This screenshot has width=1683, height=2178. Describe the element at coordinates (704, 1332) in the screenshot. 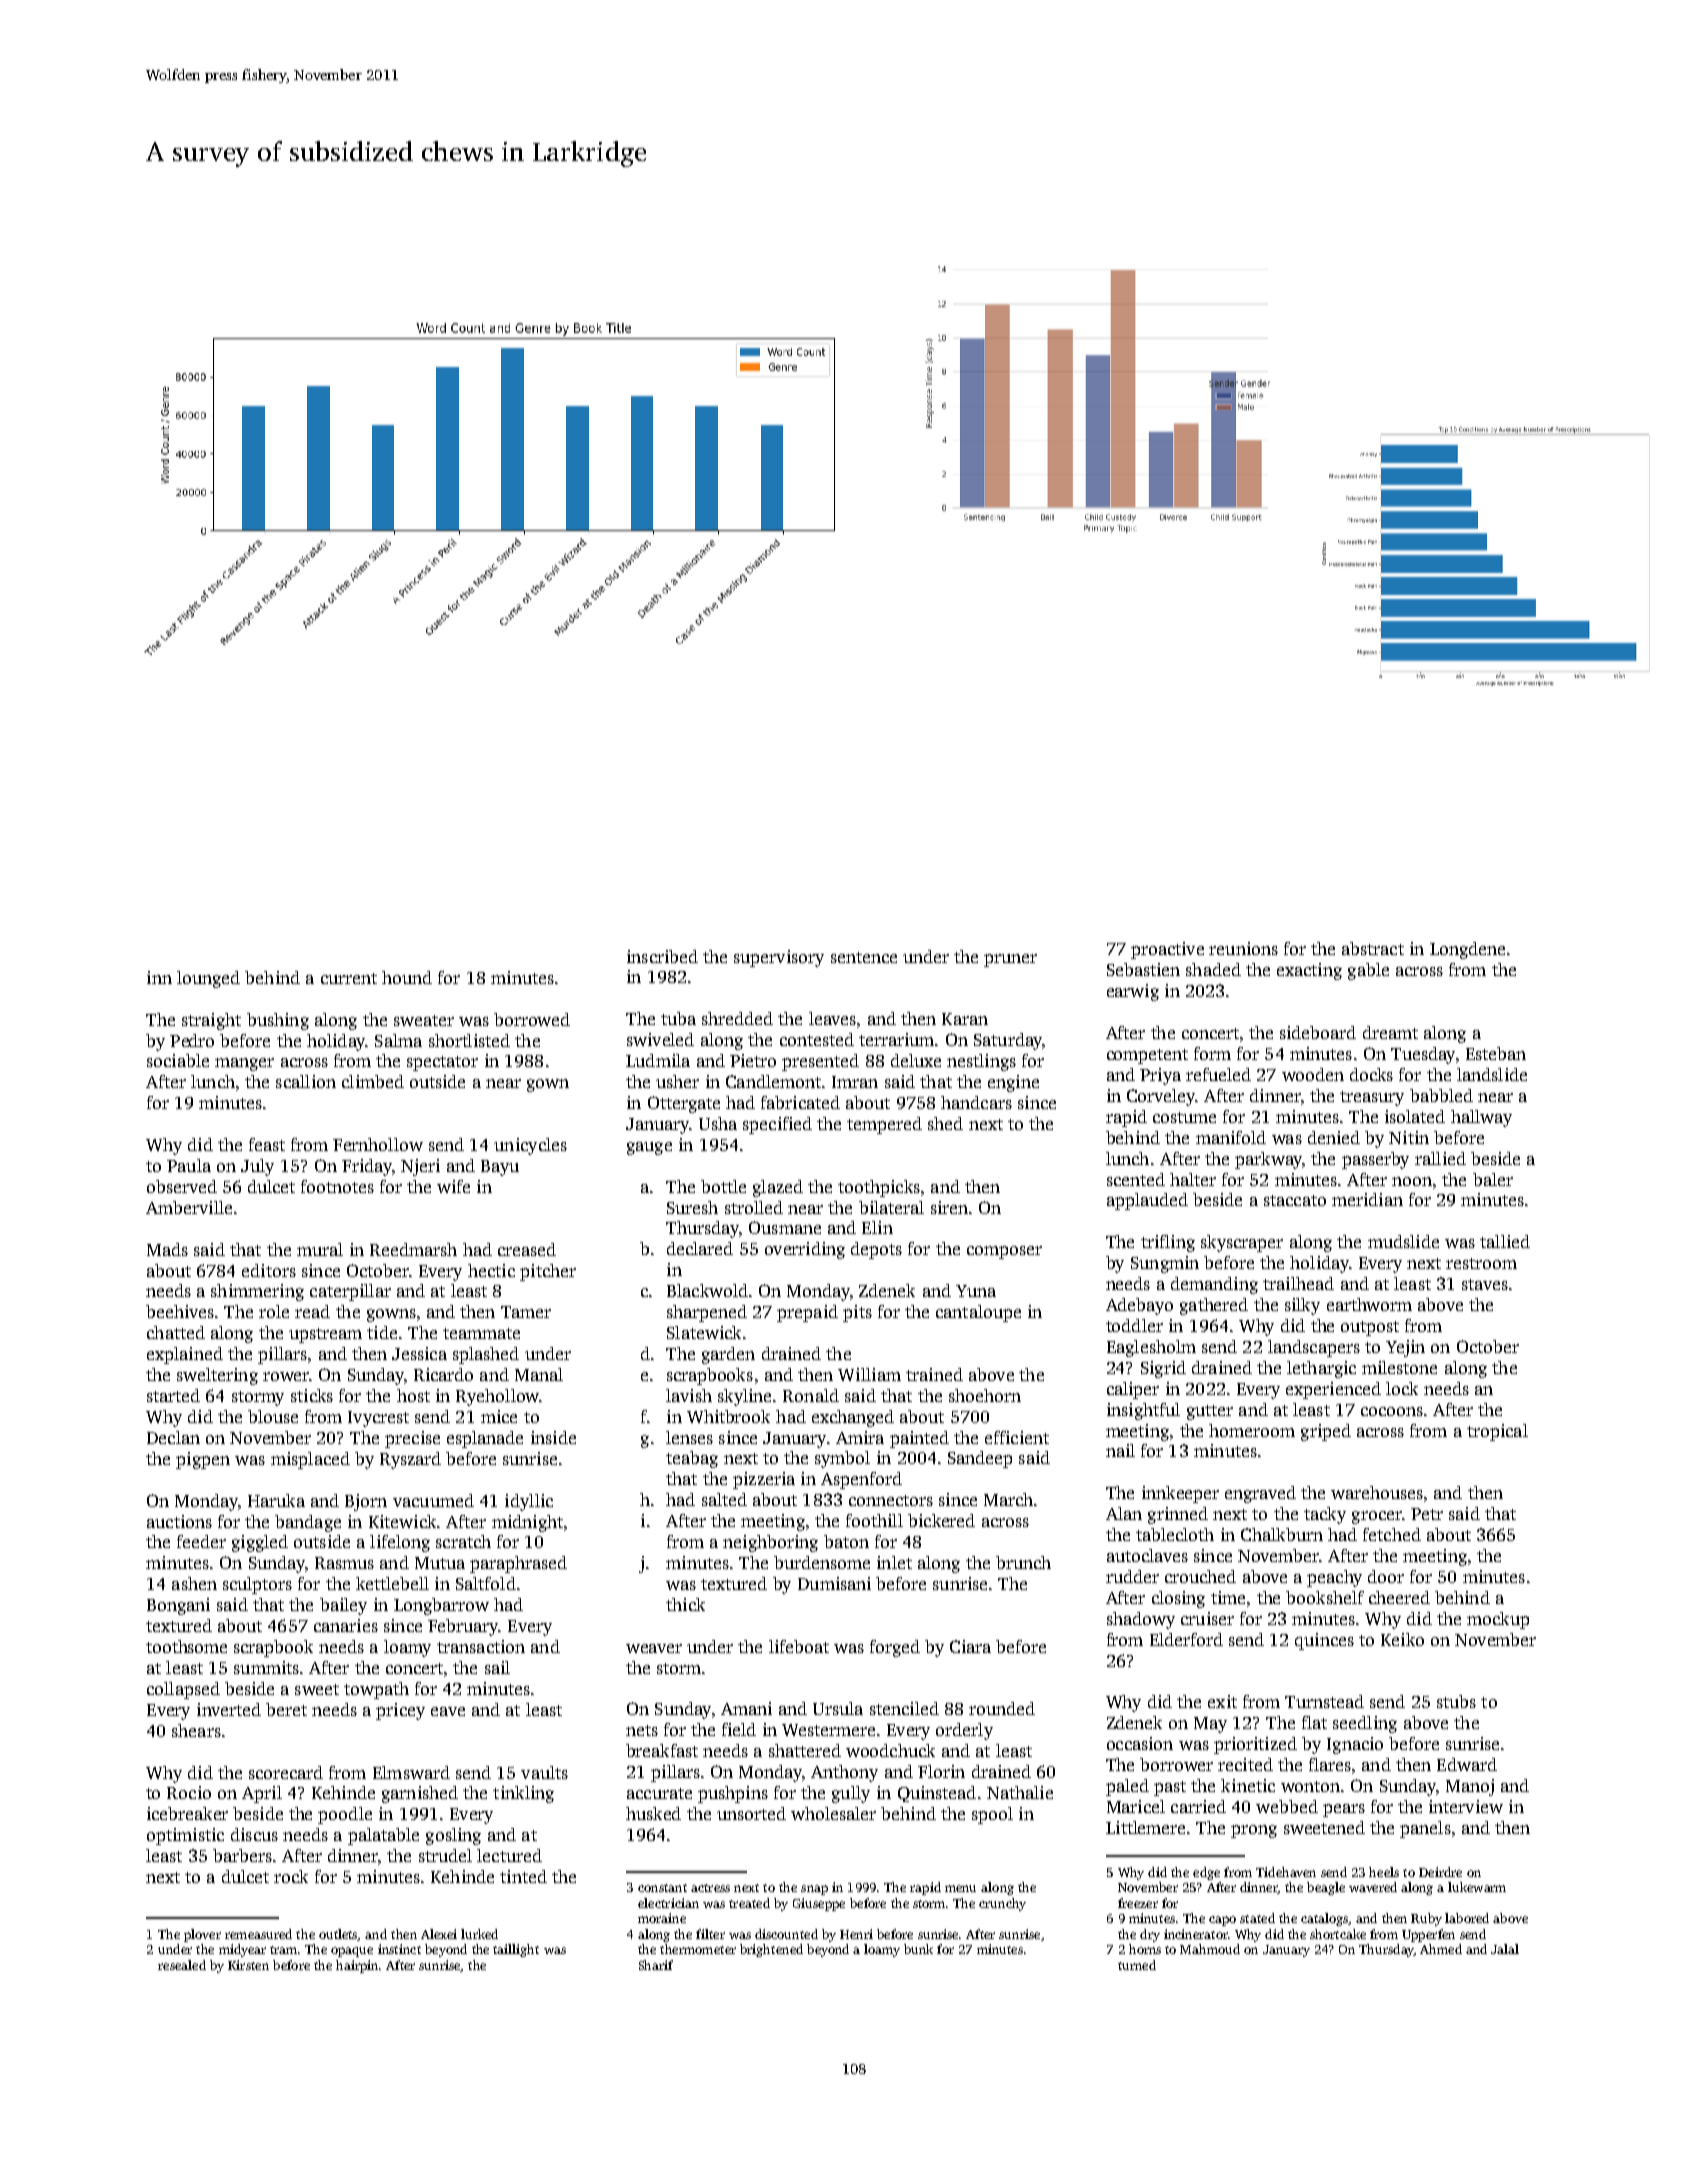

I see `Slatewick` at that location.
